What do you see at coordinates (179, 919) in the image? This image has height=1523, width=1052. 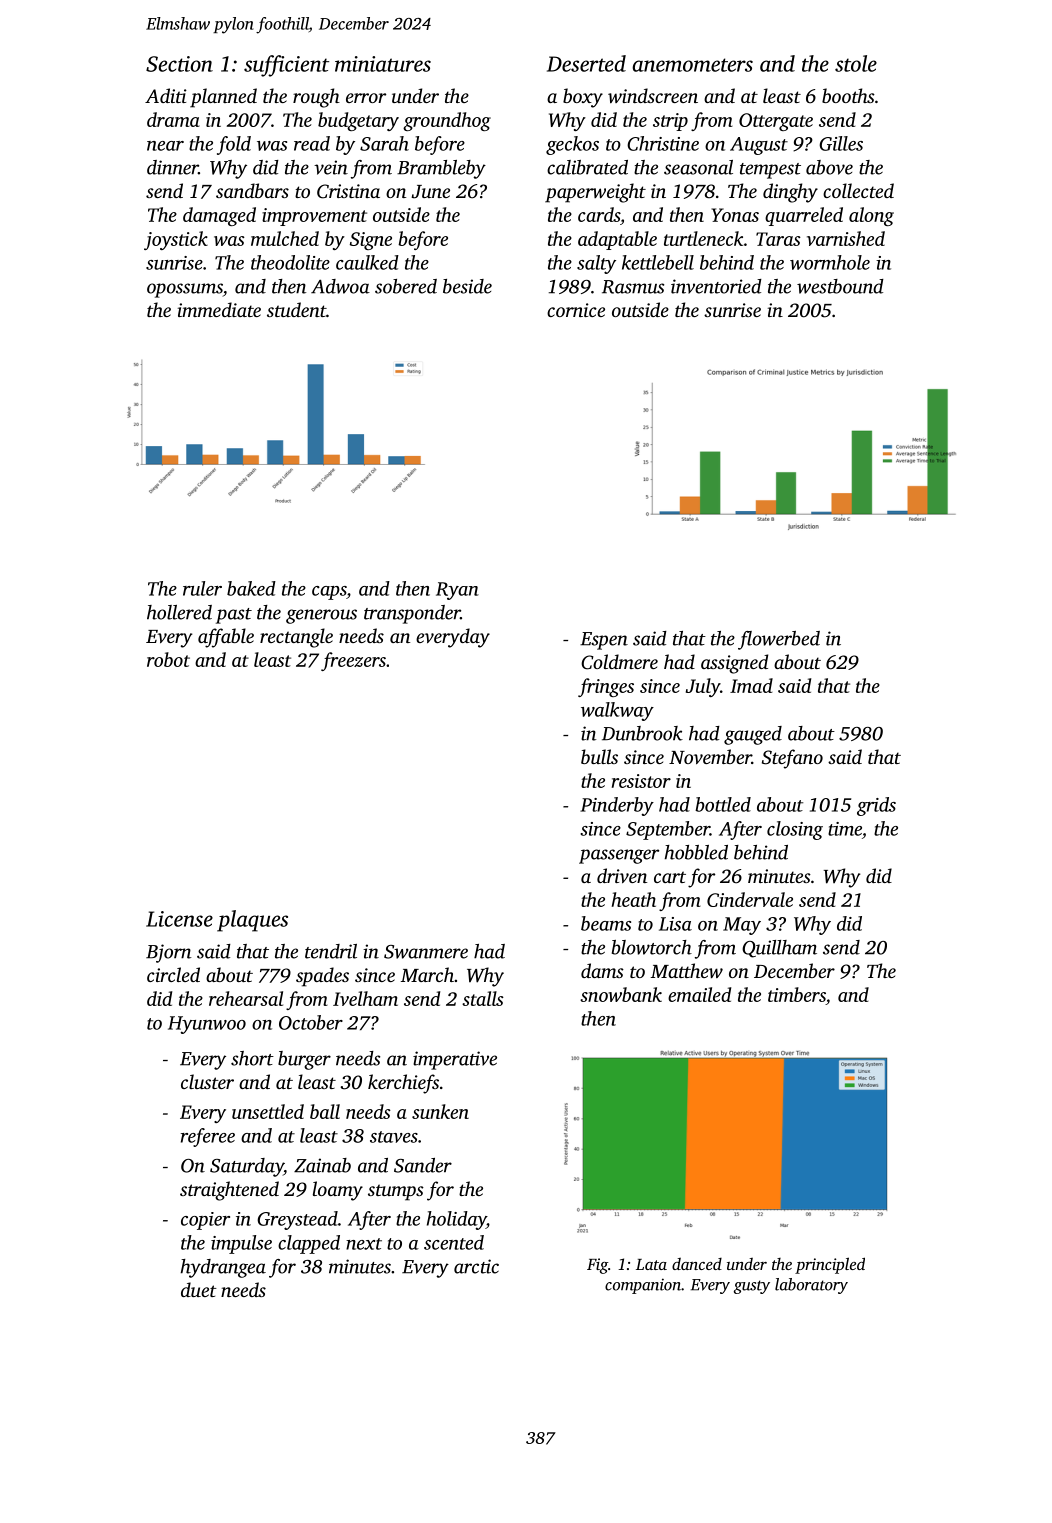 I see `License` at bounding box center [179, 919].
